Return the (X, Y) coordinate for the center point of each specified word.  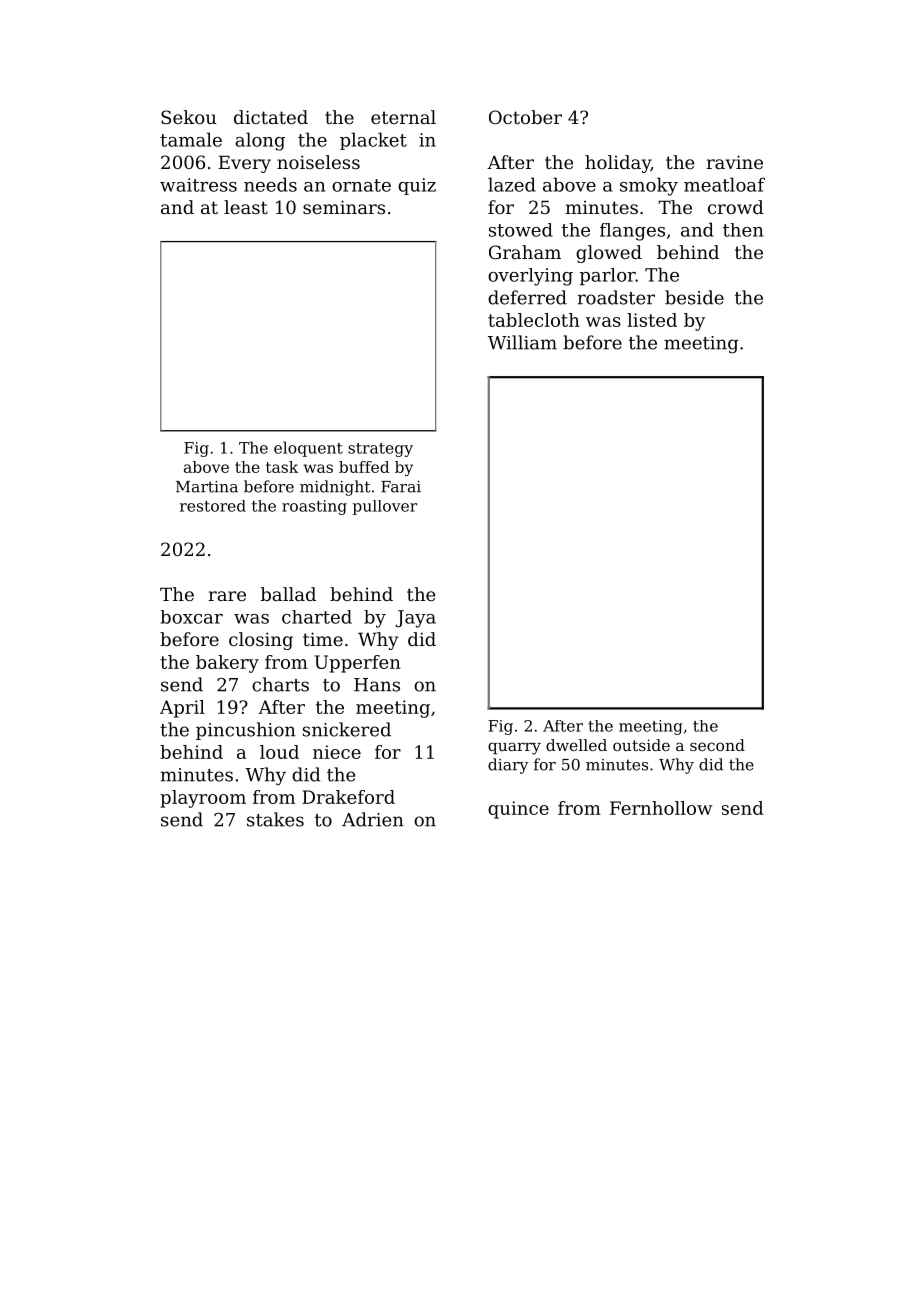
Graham (525, 252)
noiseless (318, 162)
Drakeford (348, 797)
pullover (385, 507)
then (743, 230)
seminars (344, 207)
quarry (514, 748)
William (522, 342)
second (717, 745)
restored (213, 506)
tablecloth (534, 320)
